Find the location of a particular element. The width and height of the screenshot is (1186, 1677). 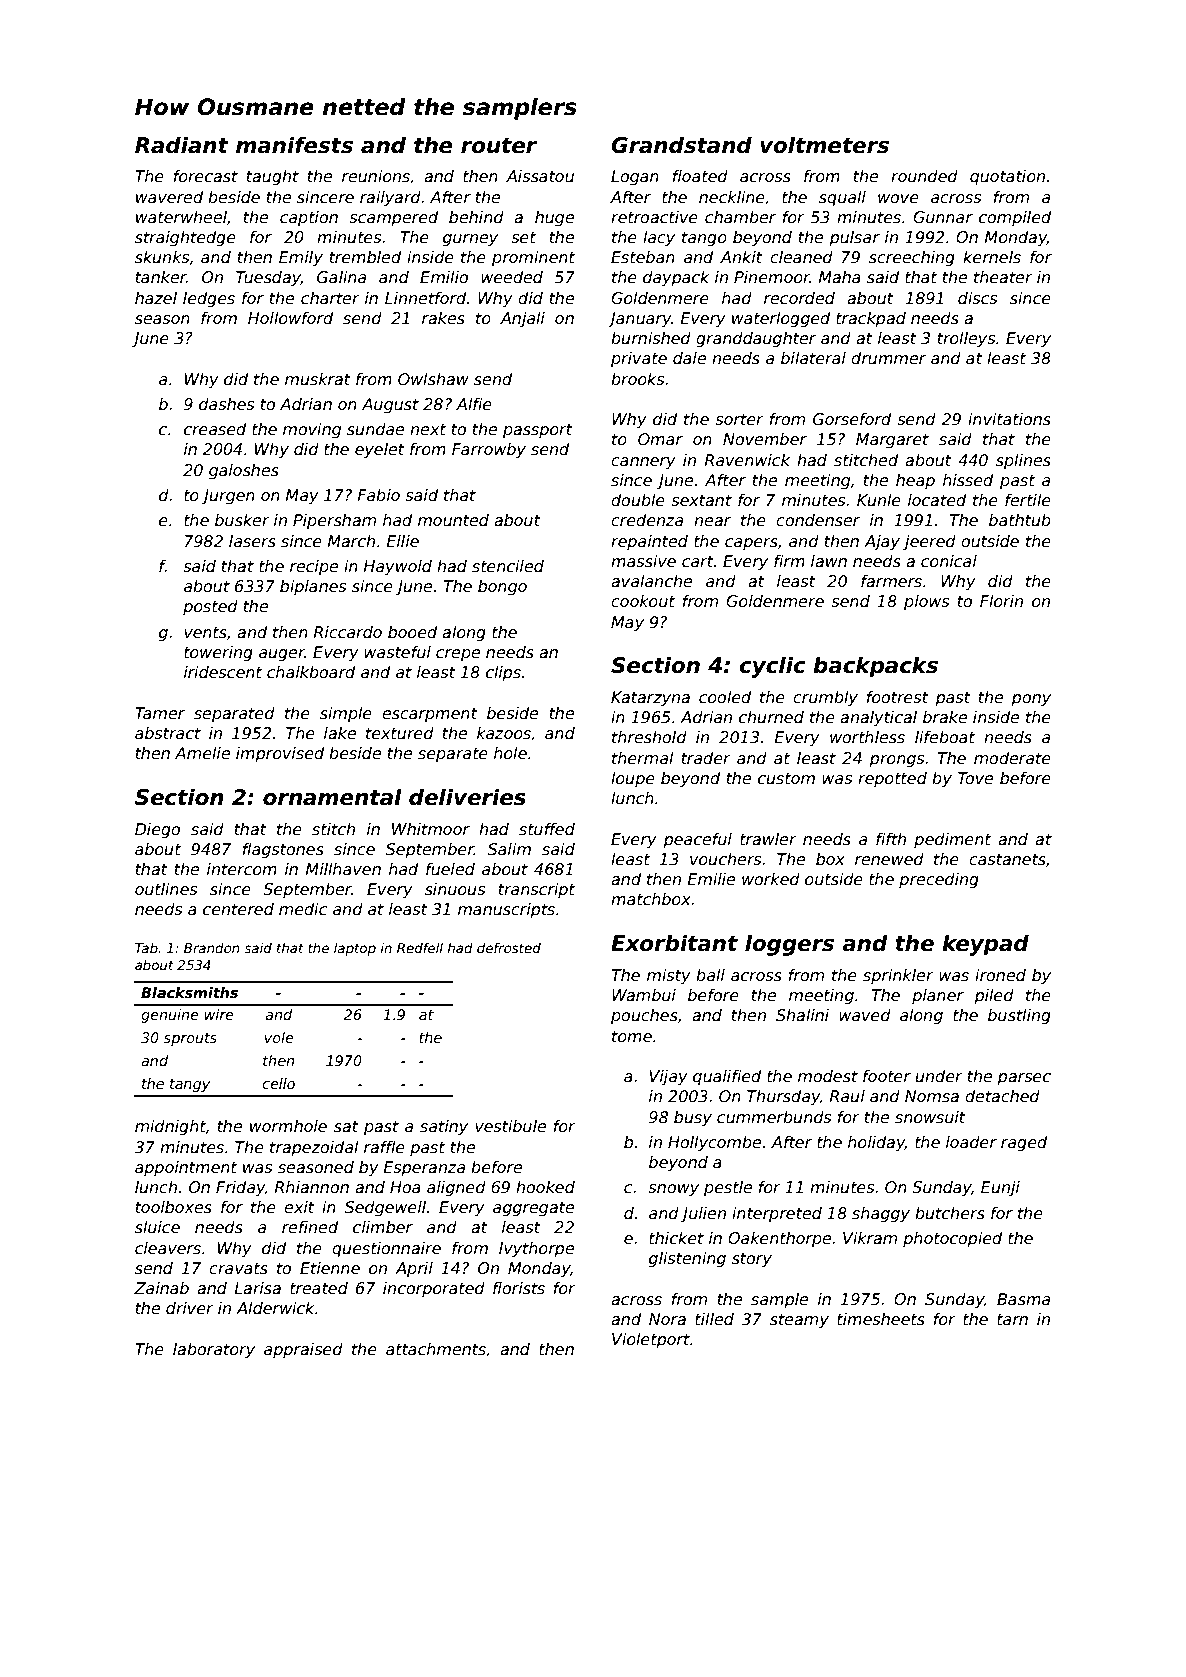

Violetport is located at coordinates (651, 1340).
